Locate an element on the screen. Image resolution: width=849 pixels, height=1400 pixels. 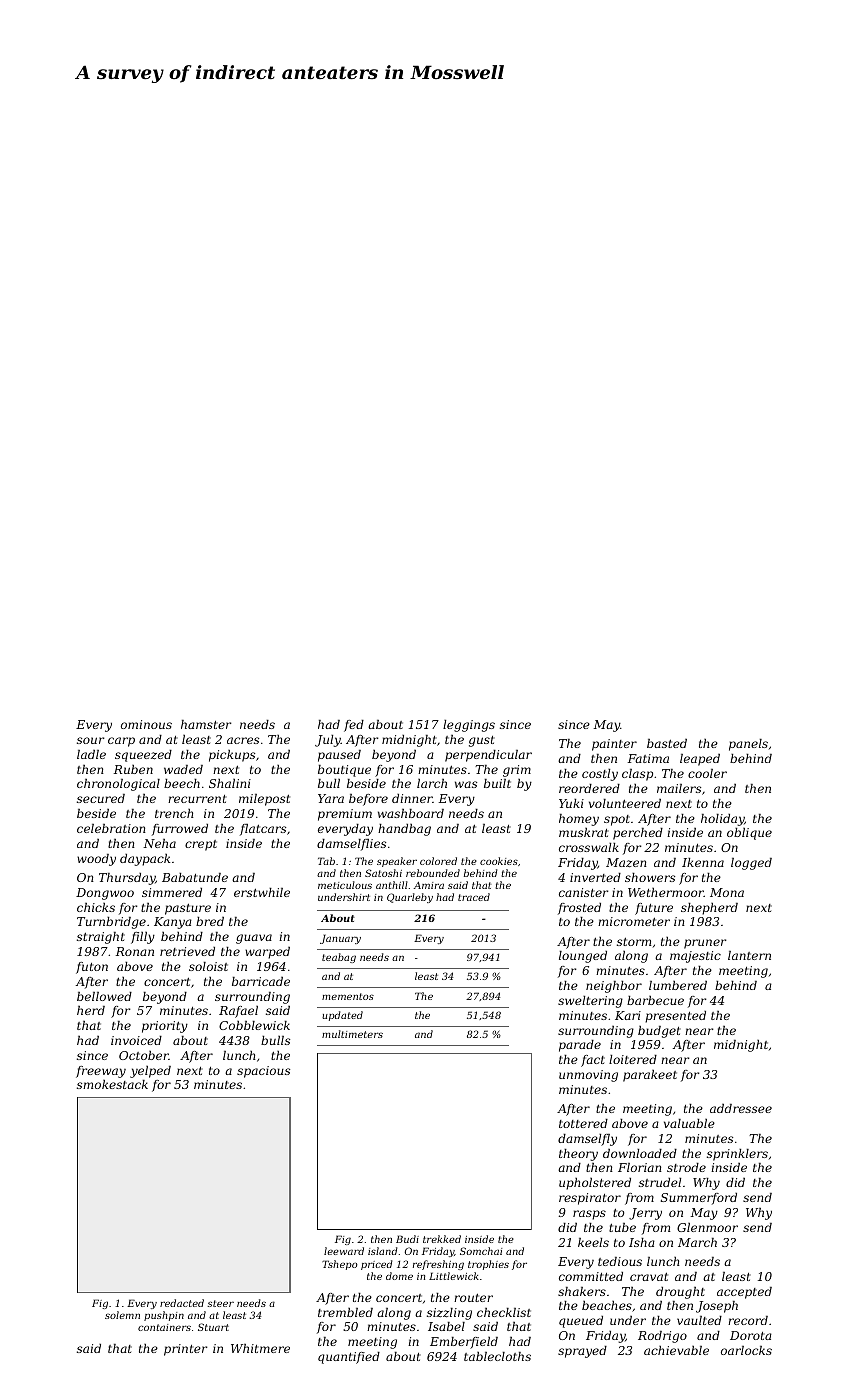
achievable is located at coordinates (676, 1350).
